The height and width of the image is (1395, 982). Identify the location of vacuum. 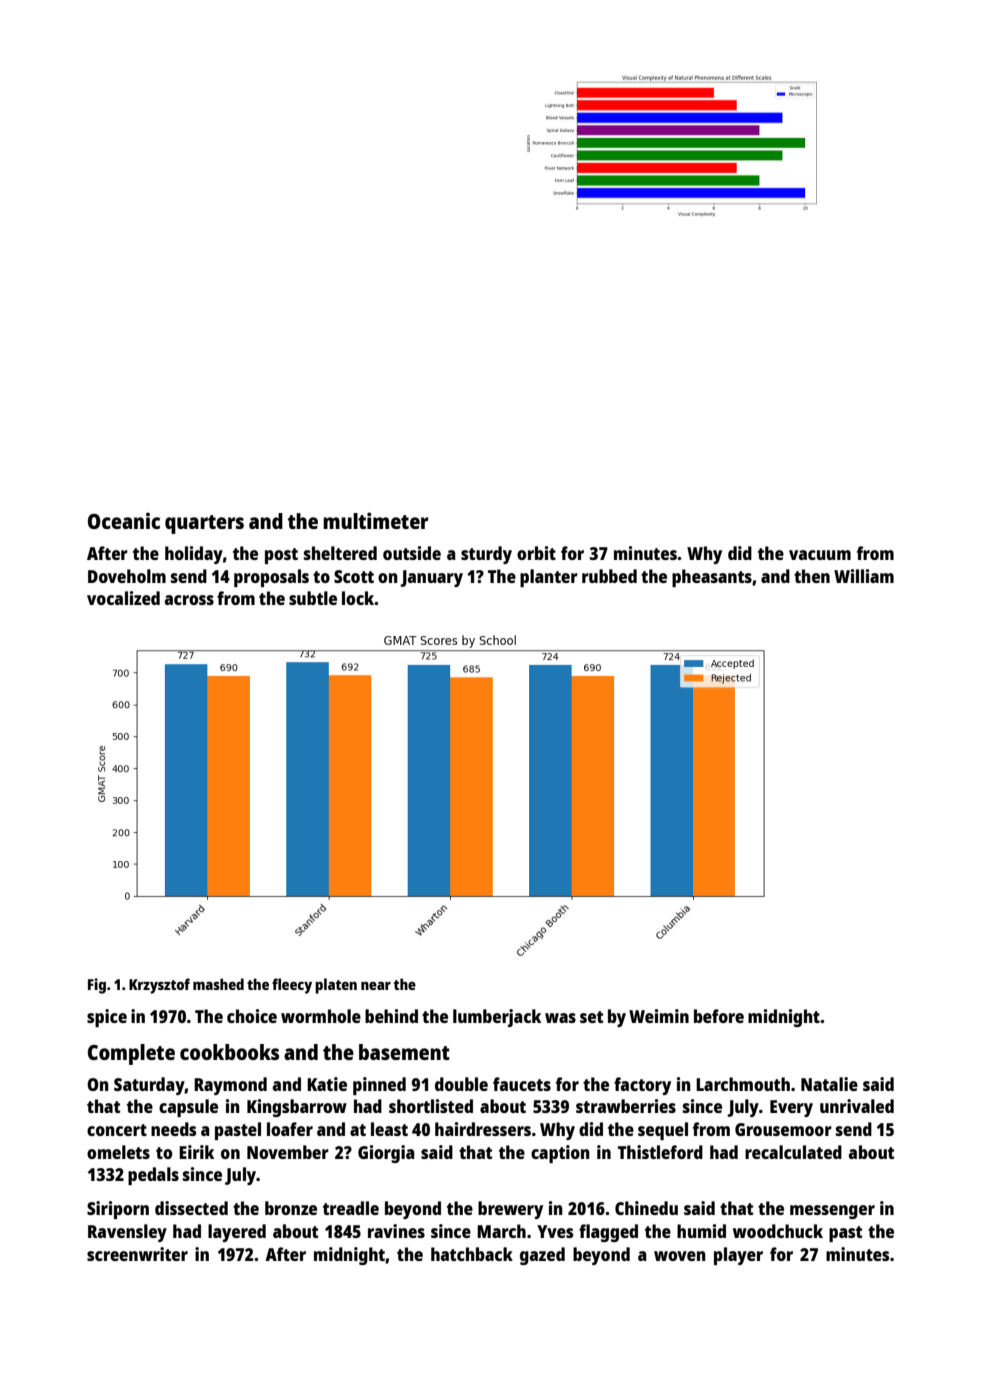
(820, 555).
